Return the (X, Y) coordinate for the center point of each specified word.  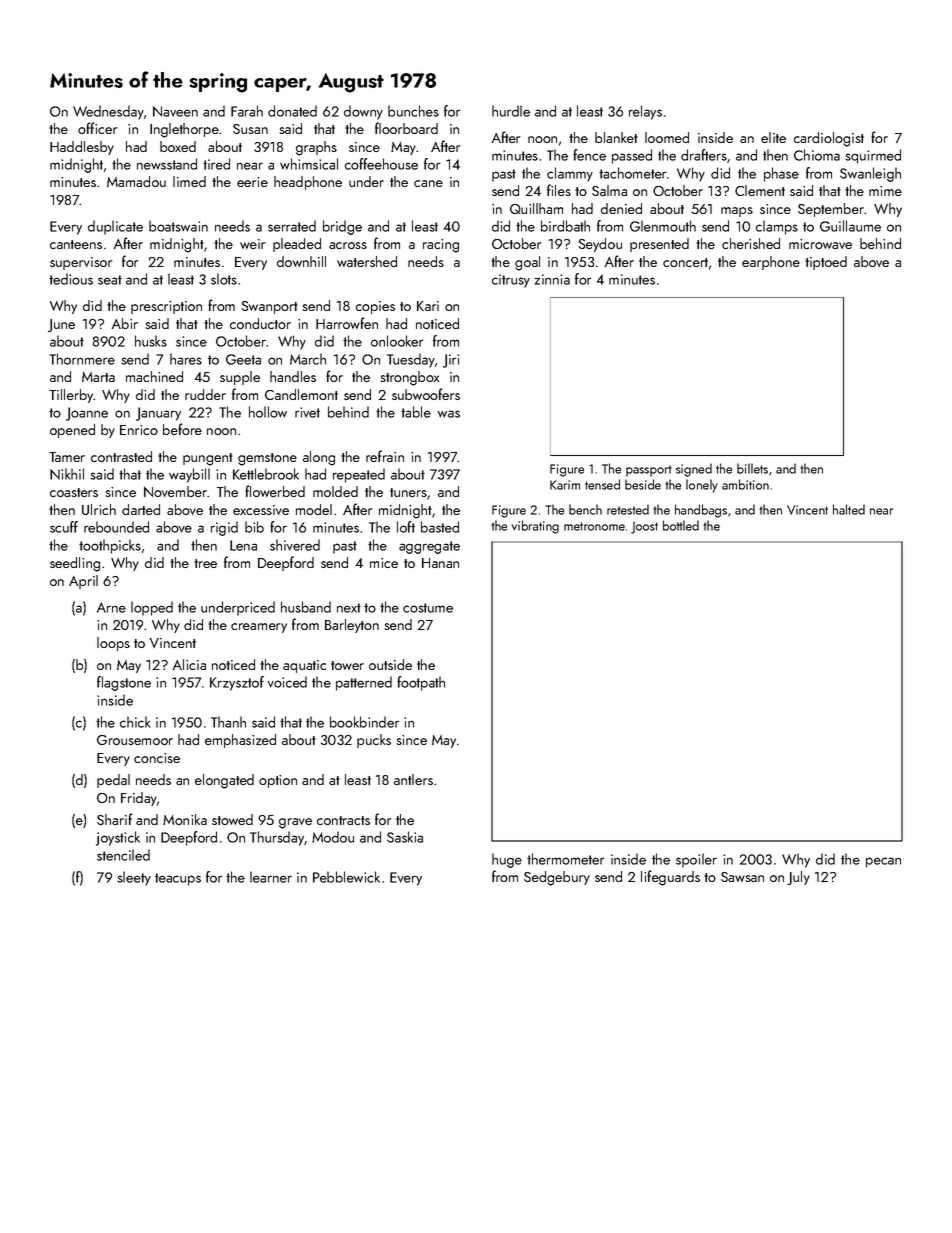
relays (645, 112)
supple (240, 378)
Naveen (175, 111)
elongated (224, 781)
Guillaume (850, 226)
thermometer (565, 859)
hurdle (511, 111)
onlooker (397, 341)
